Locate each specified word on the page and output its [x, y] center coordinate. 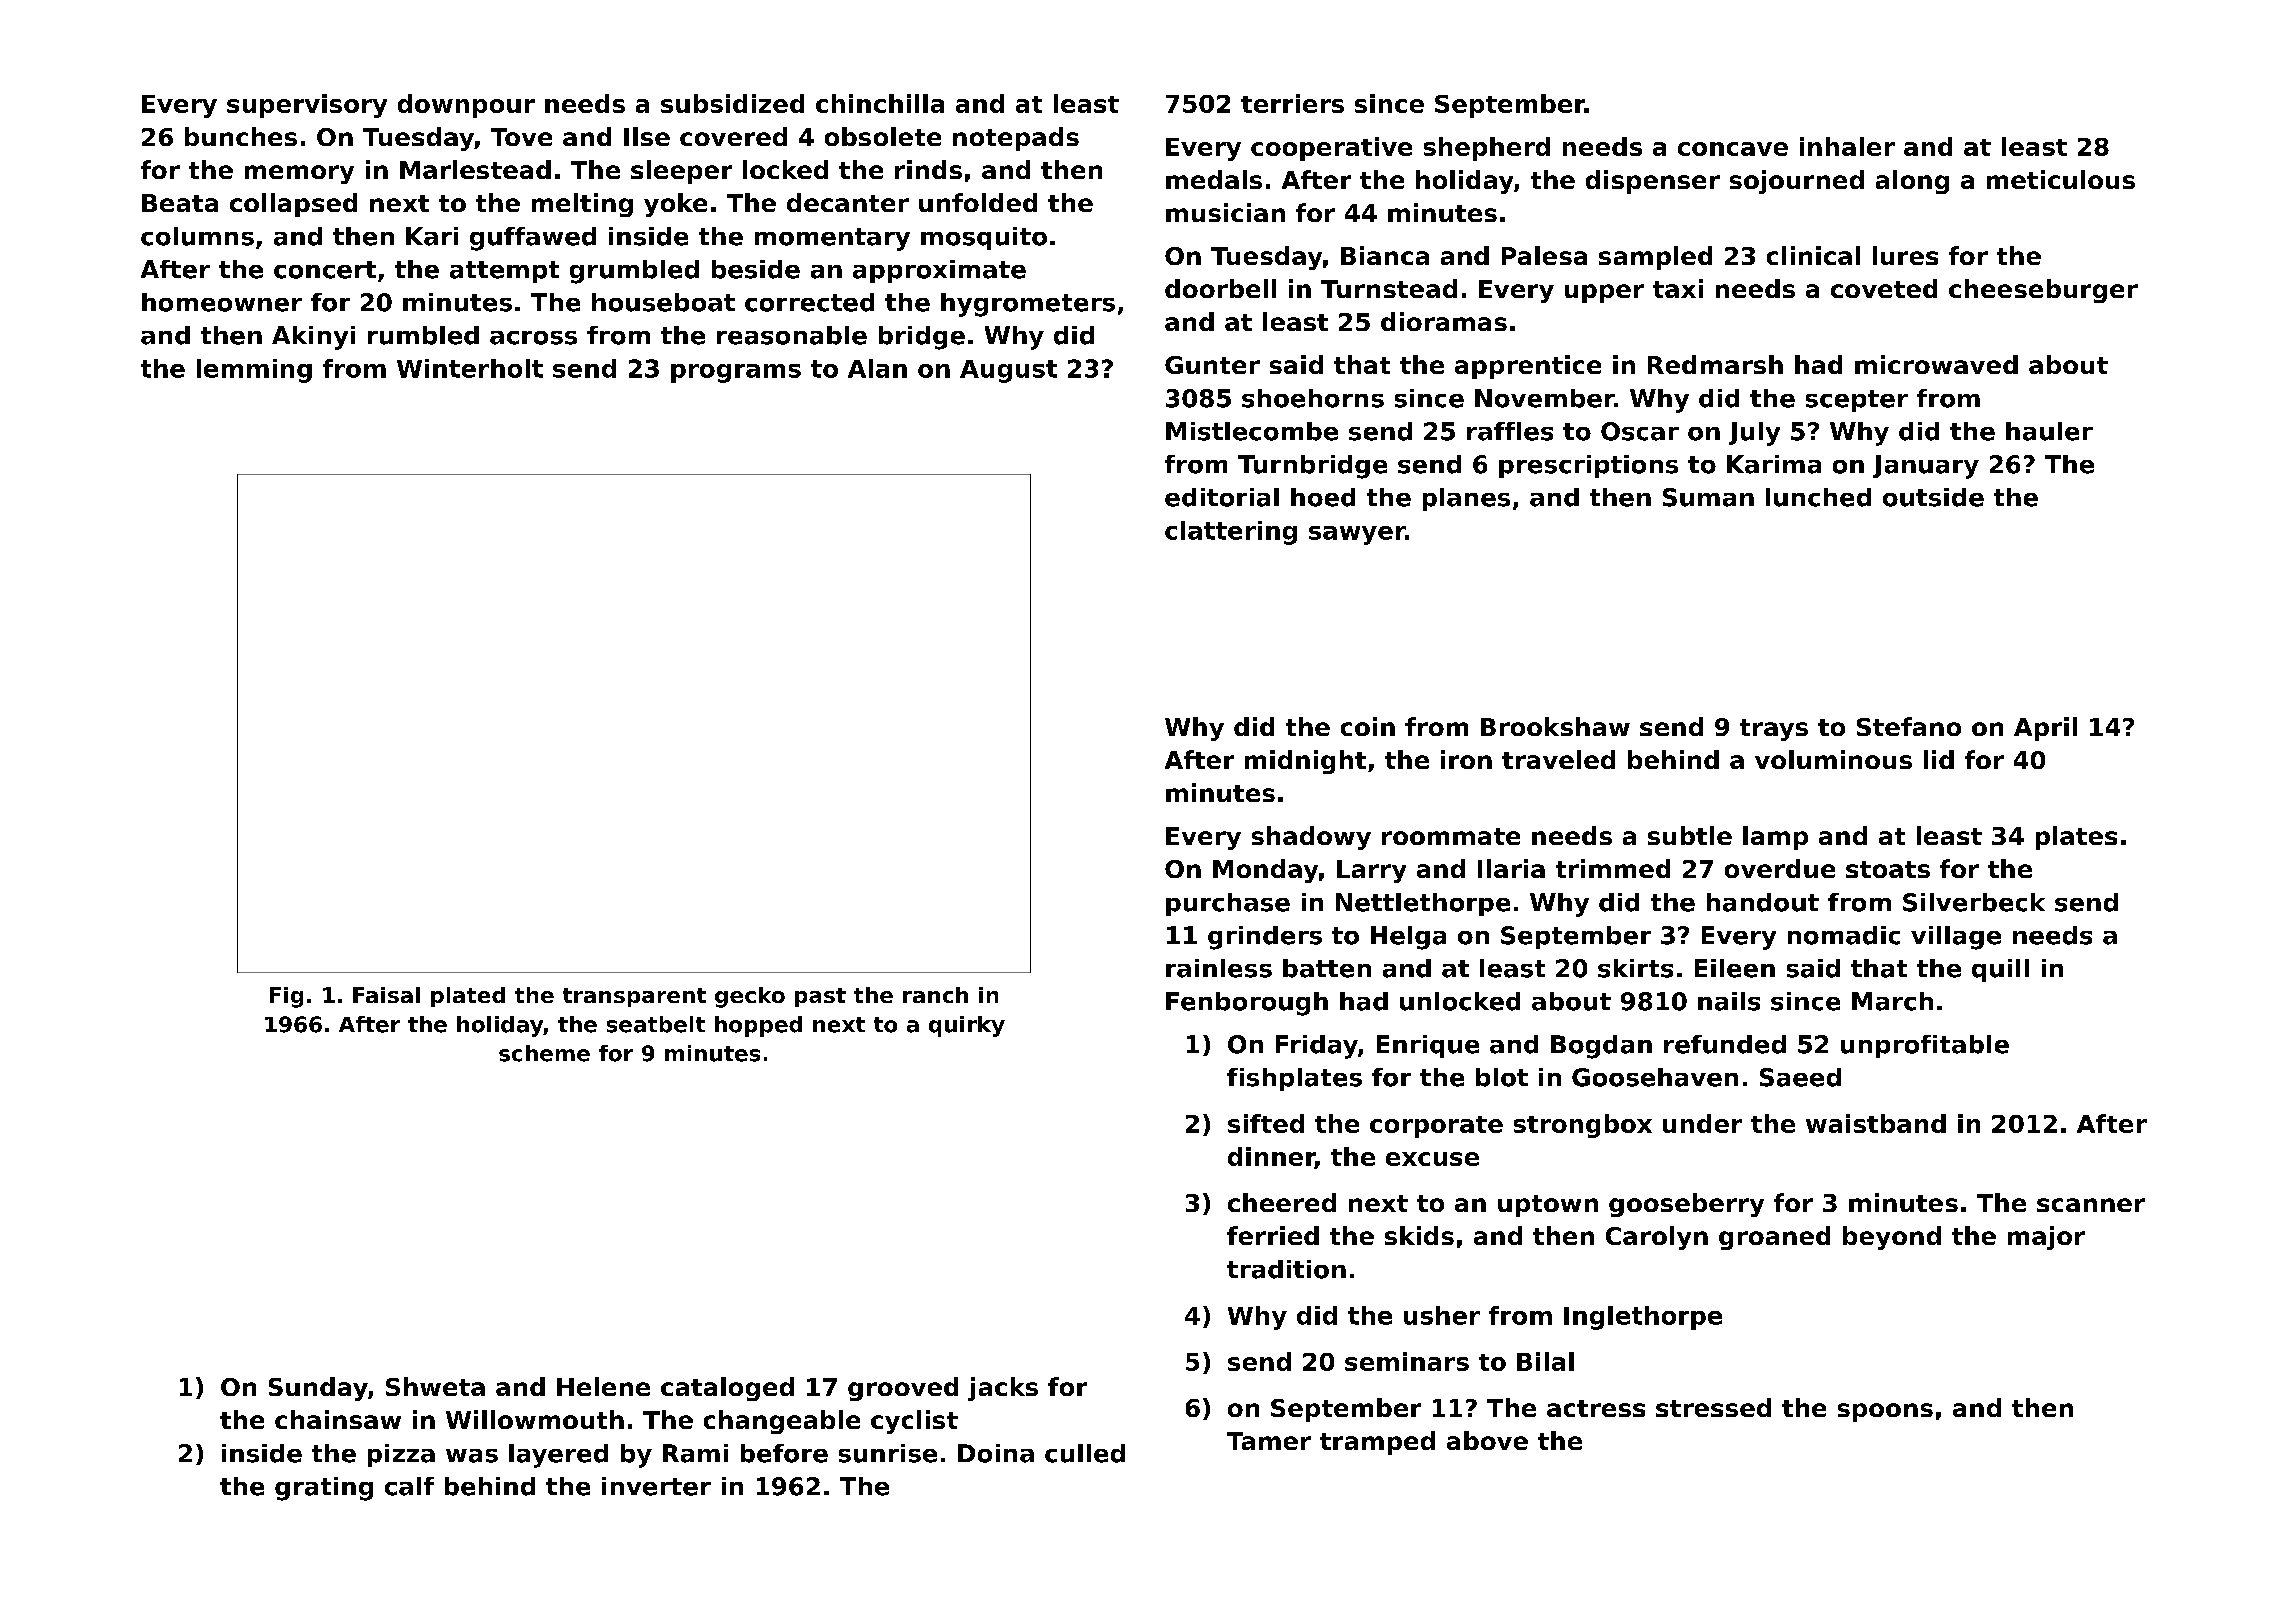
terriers [1292, 103]
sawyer [1357, 535]
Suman [1708, 497]
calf [409, 1486]
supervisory [307, 106]
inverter [656, 1486]
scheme [544, 1053]
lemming [254, 371]
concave [1733, 149]
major [2046, 1238]
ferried [1273, 1235]
